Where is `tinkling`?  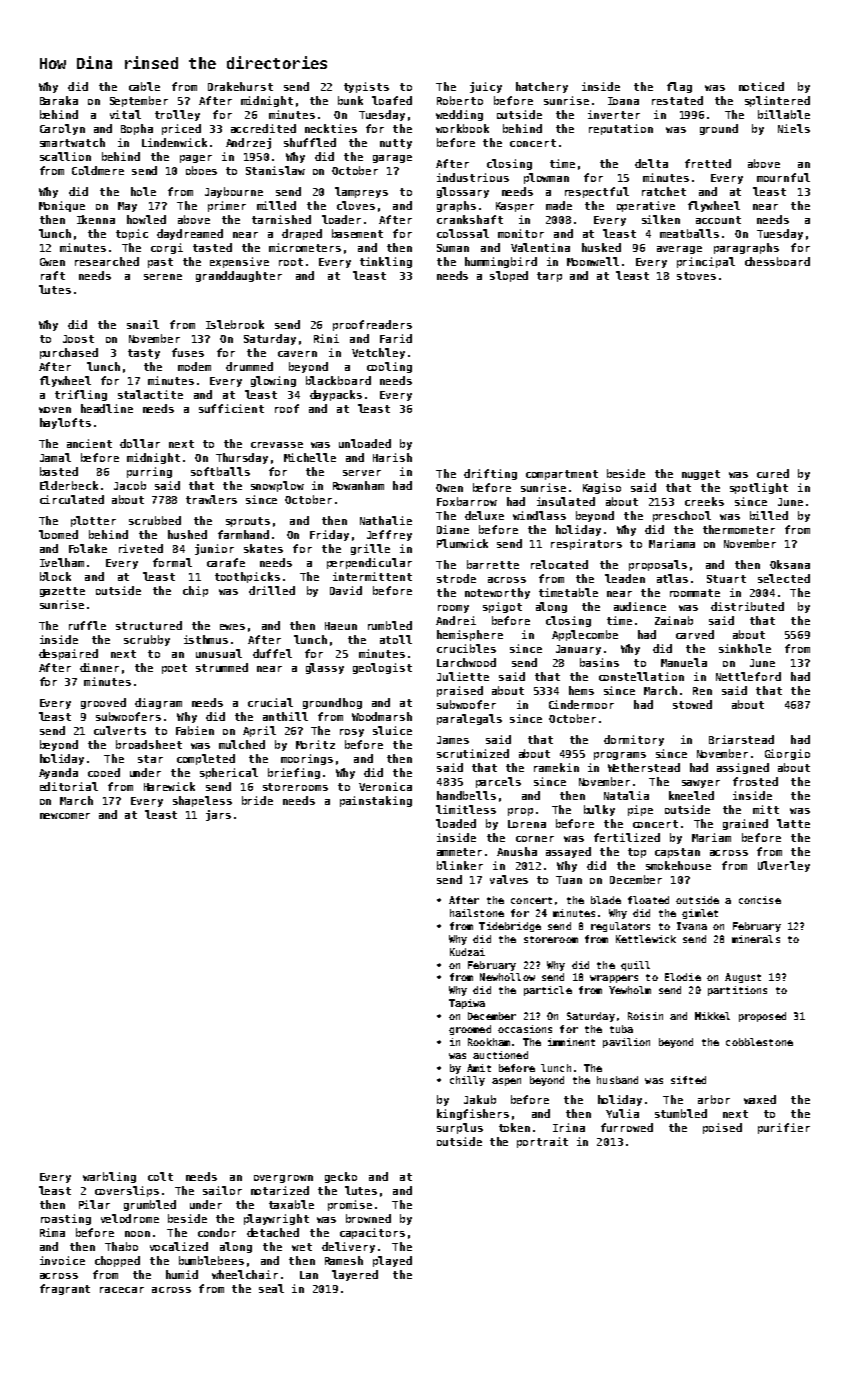
tinkling is located at coordinates (386, 262).
